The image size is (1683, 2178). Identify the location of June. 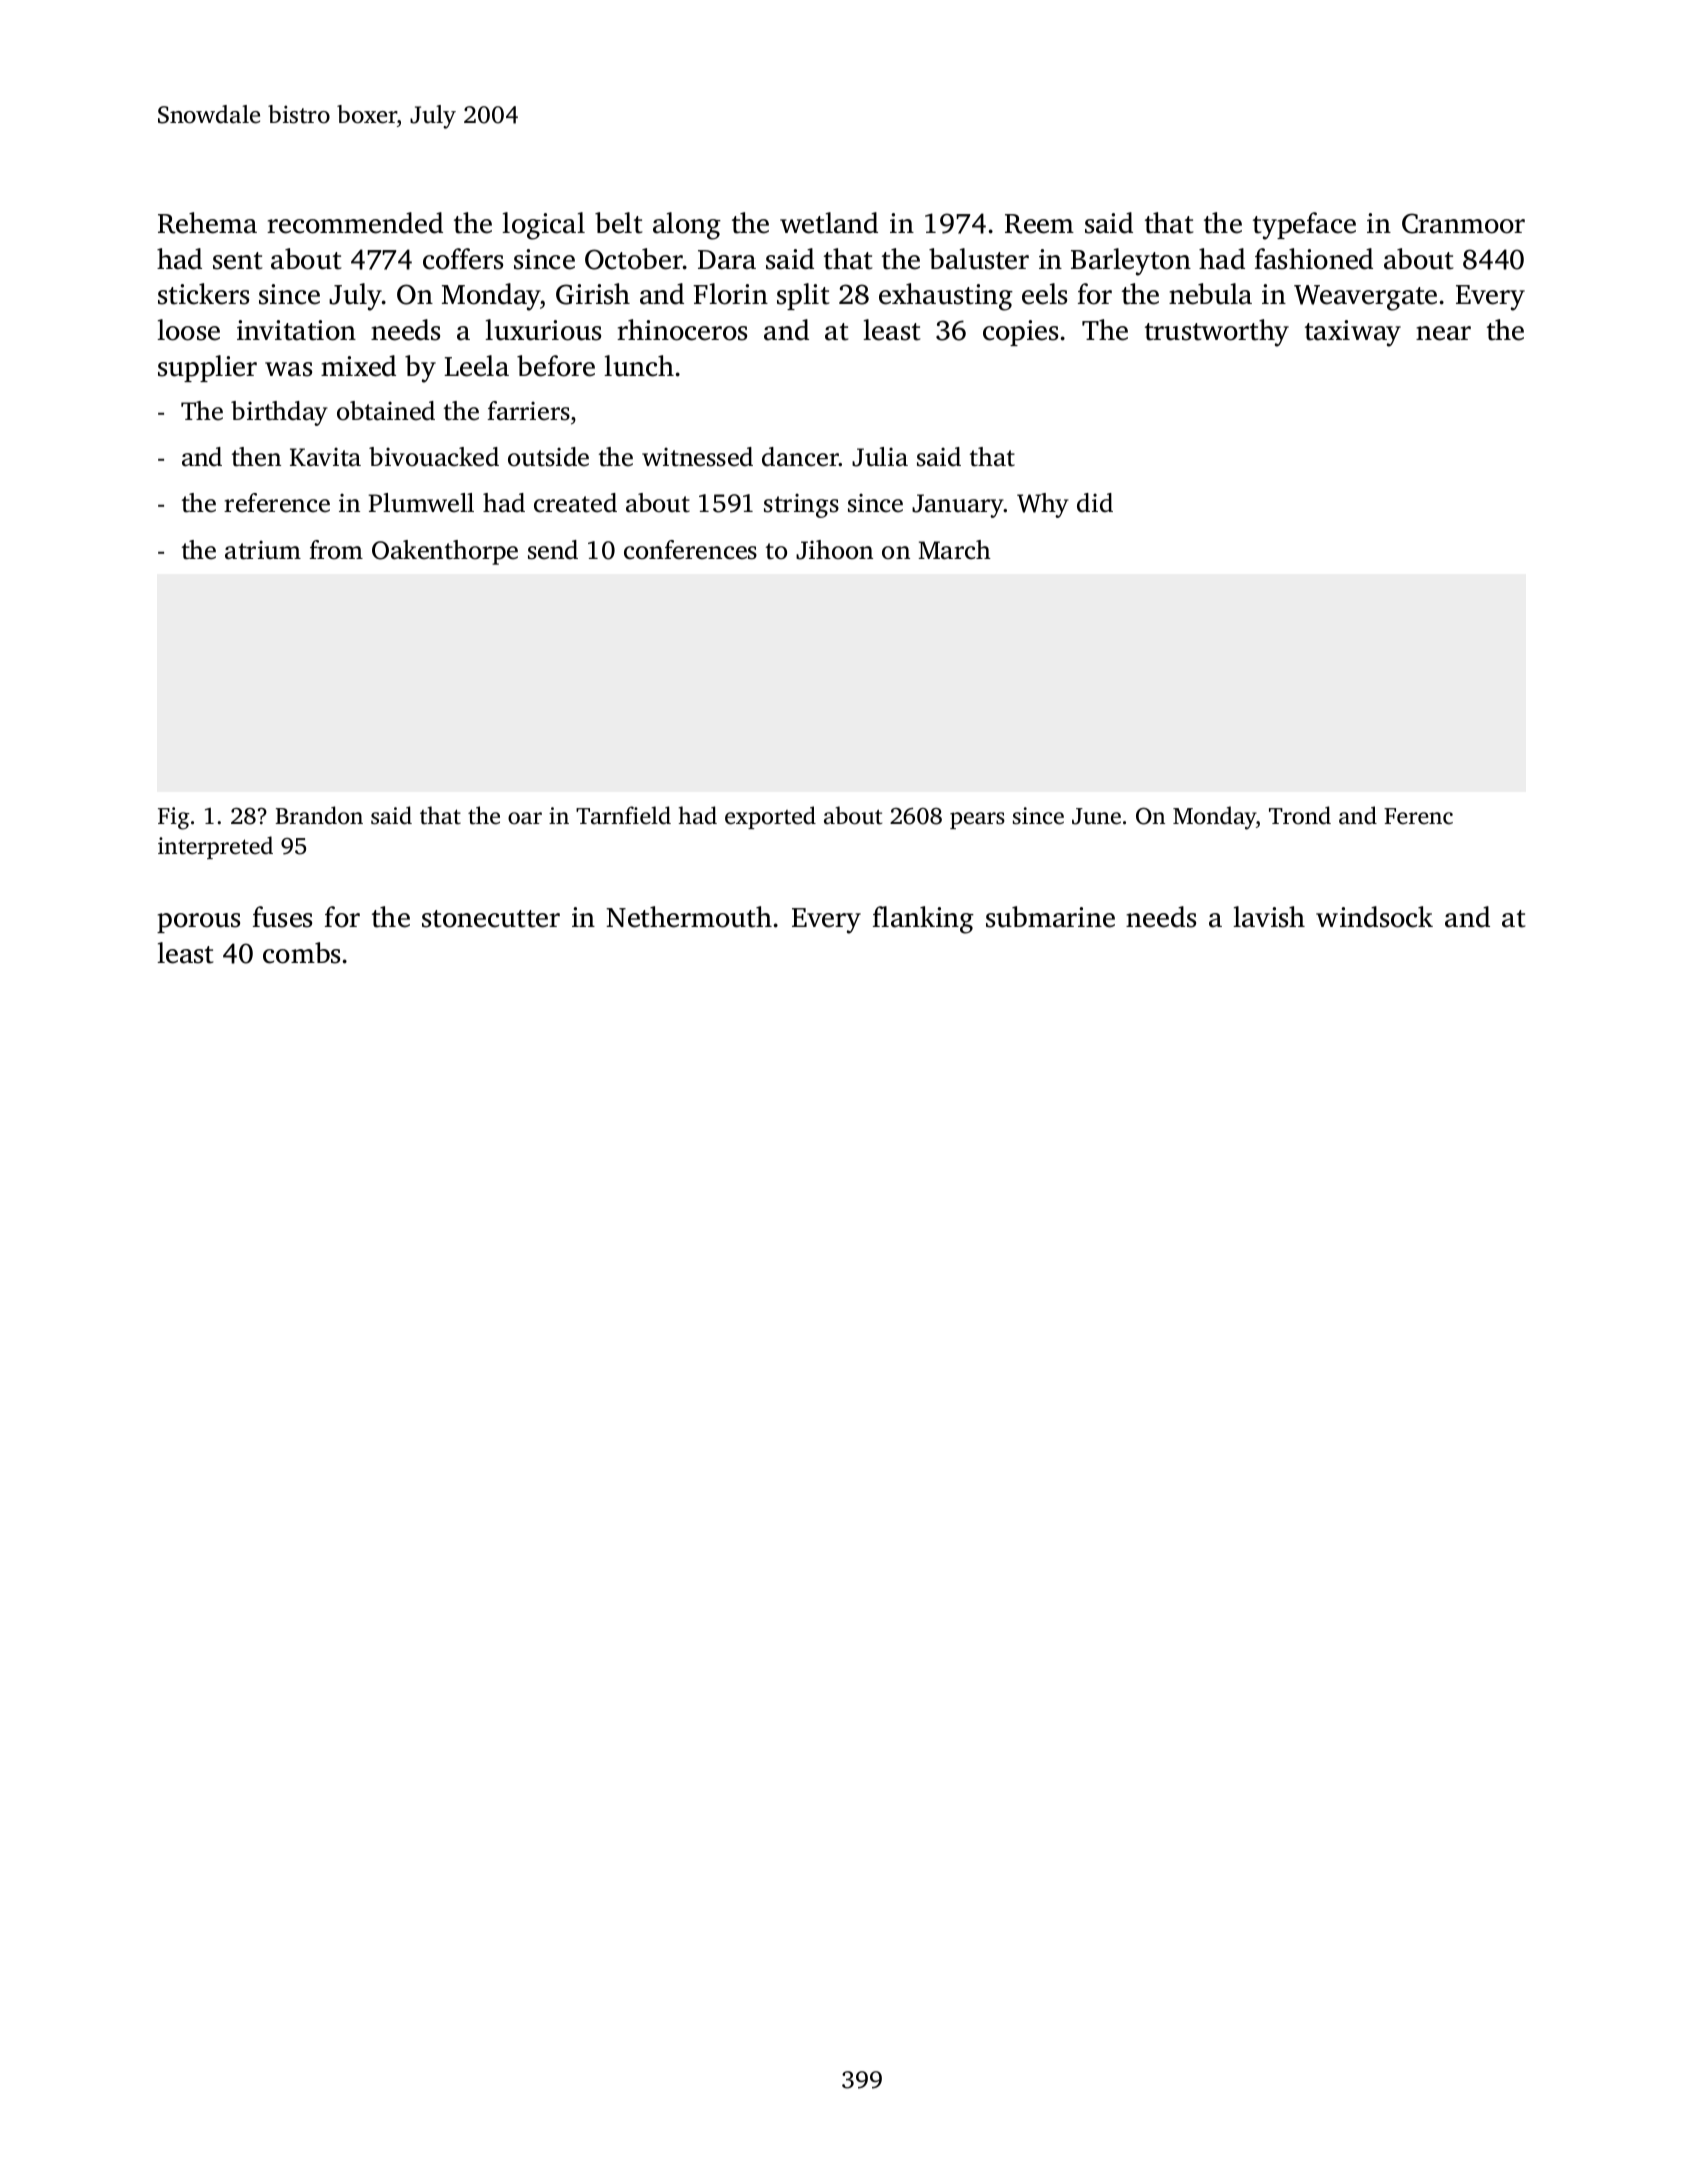
(1096, 816).
